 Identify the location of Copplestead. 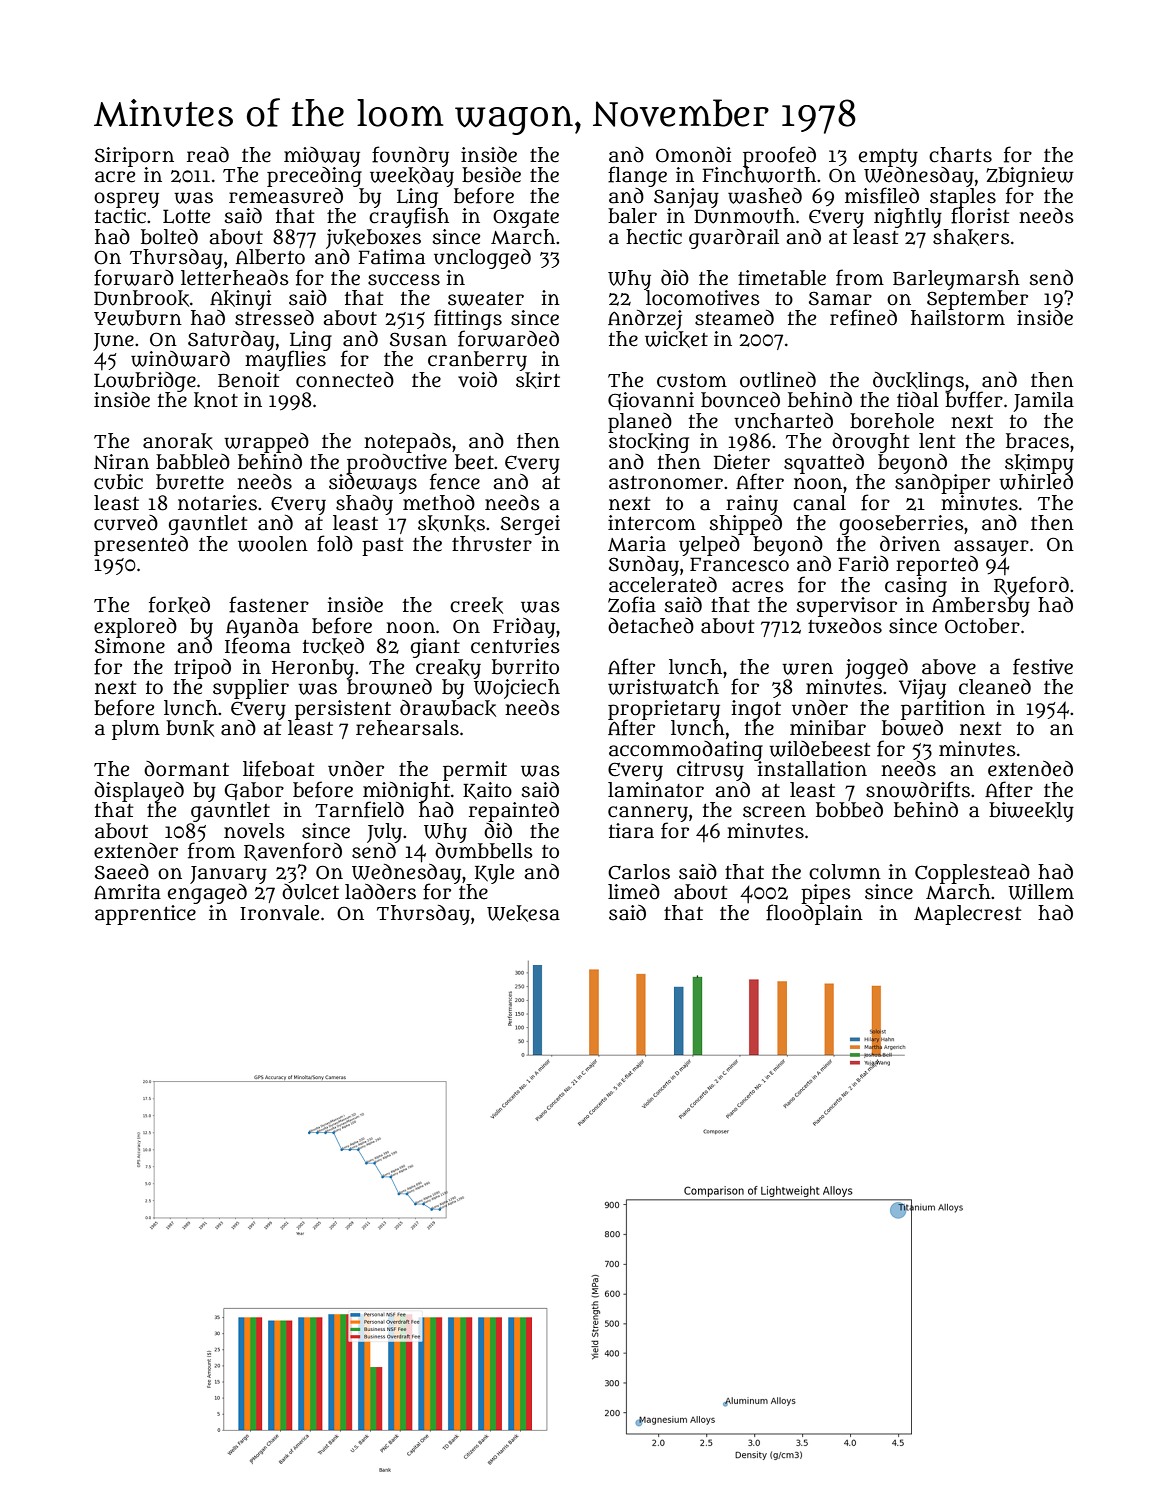
(972, 874).
